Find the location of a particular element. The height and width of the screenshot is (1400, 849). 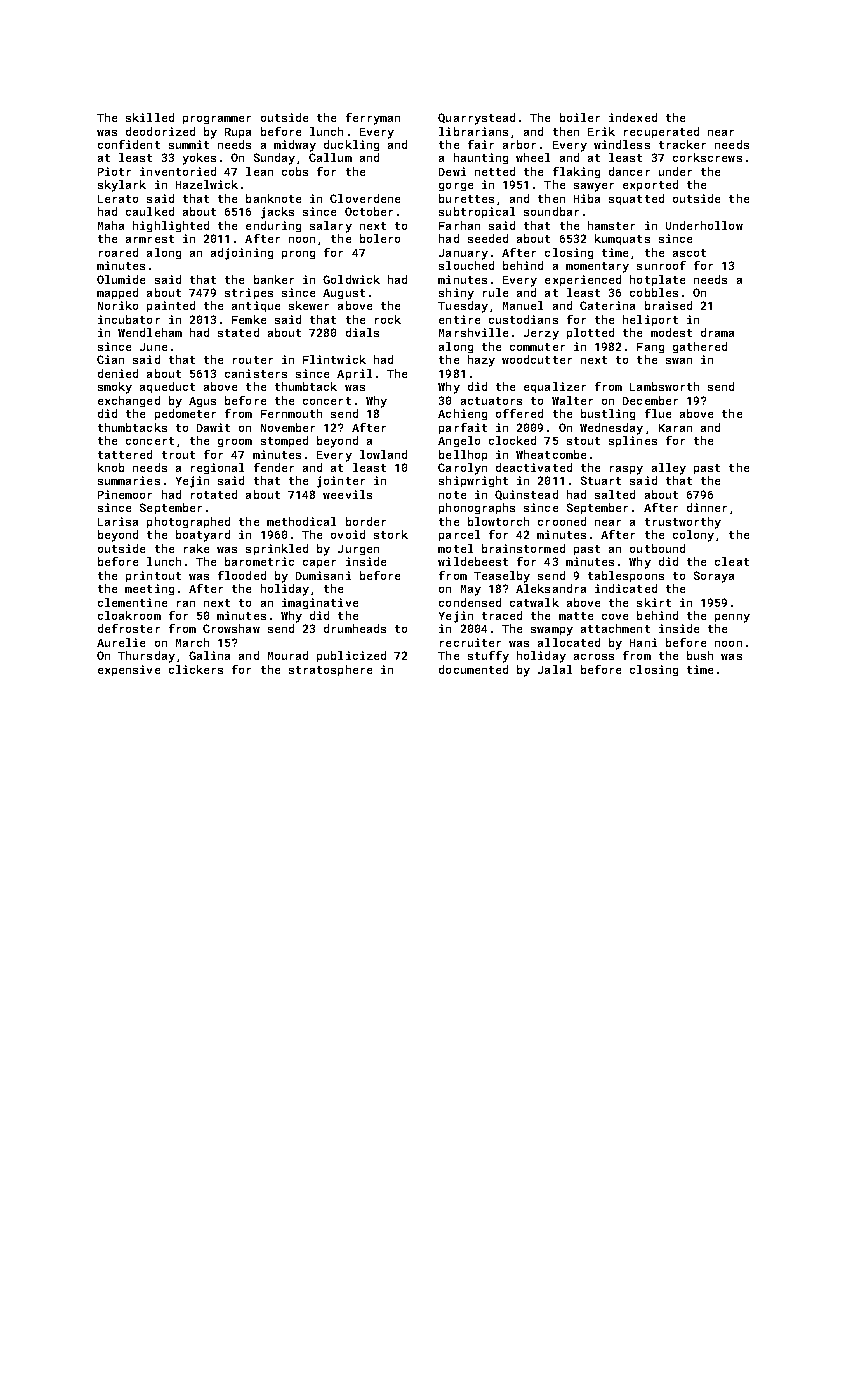

dinner is located at coordinates (707, 507).
